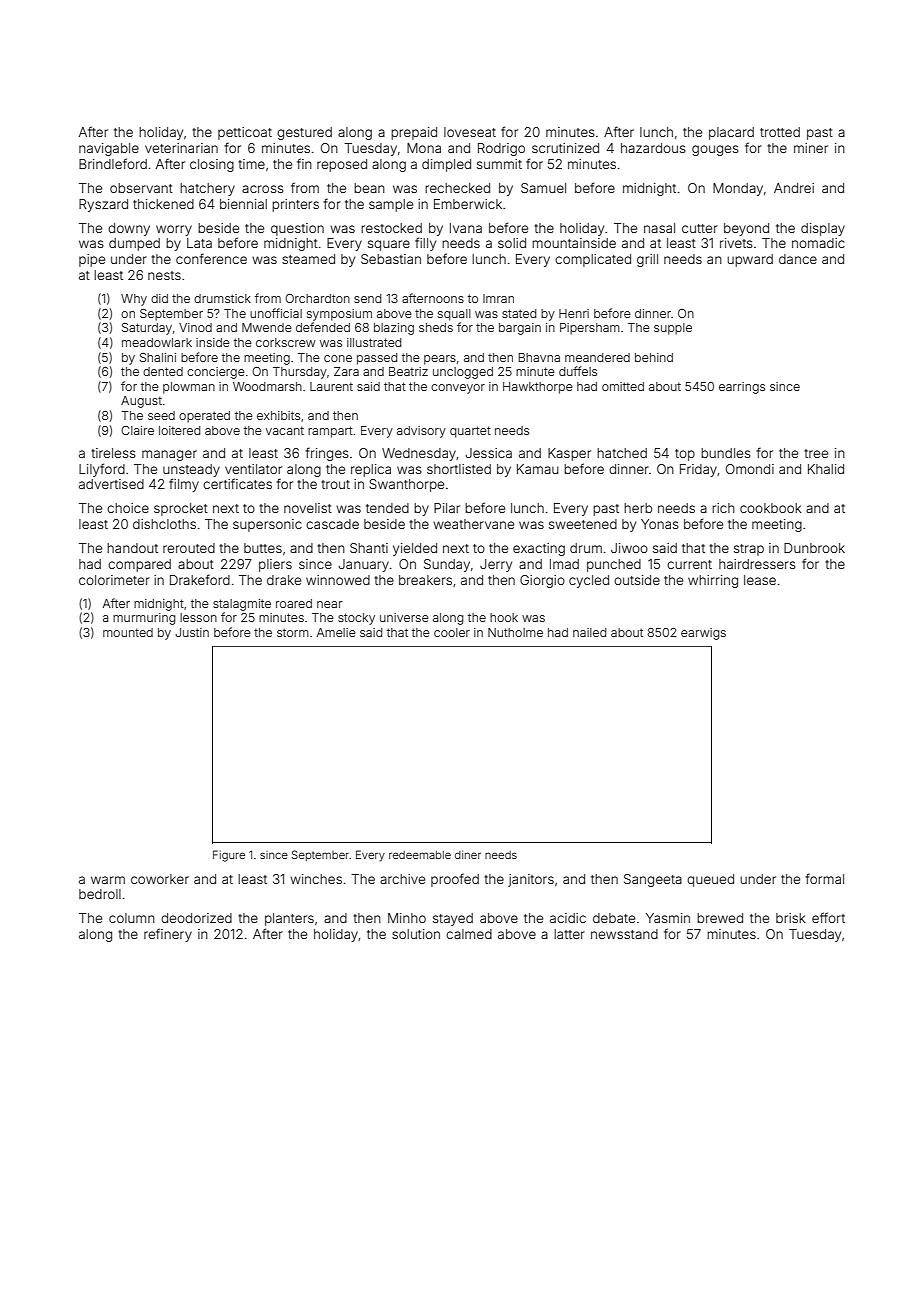 The height and width of the document is (1308, 924). I want to click on placard, so click(731, 133).
